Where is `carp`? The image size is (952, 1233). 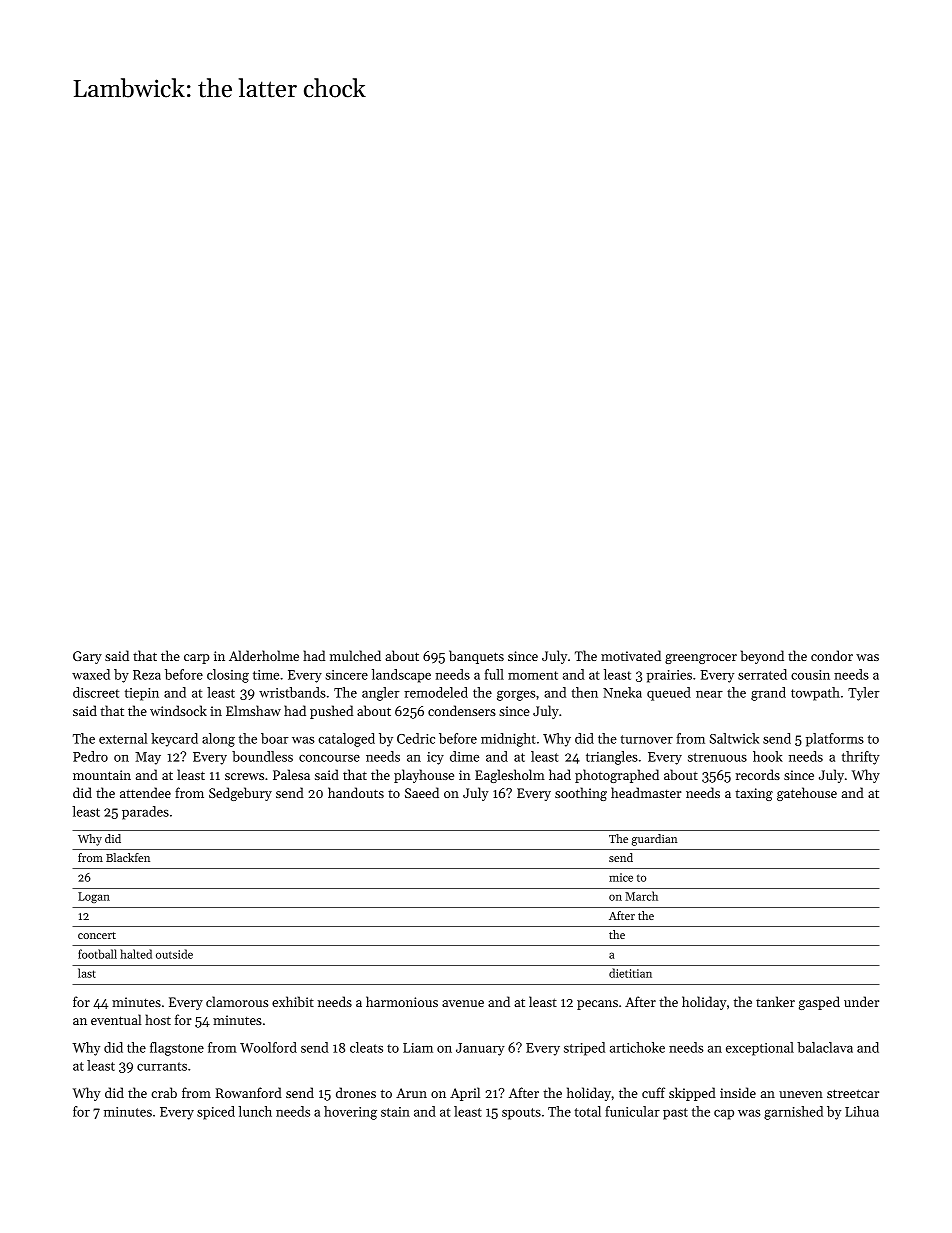
carp is located at coordinates (197, 659).
